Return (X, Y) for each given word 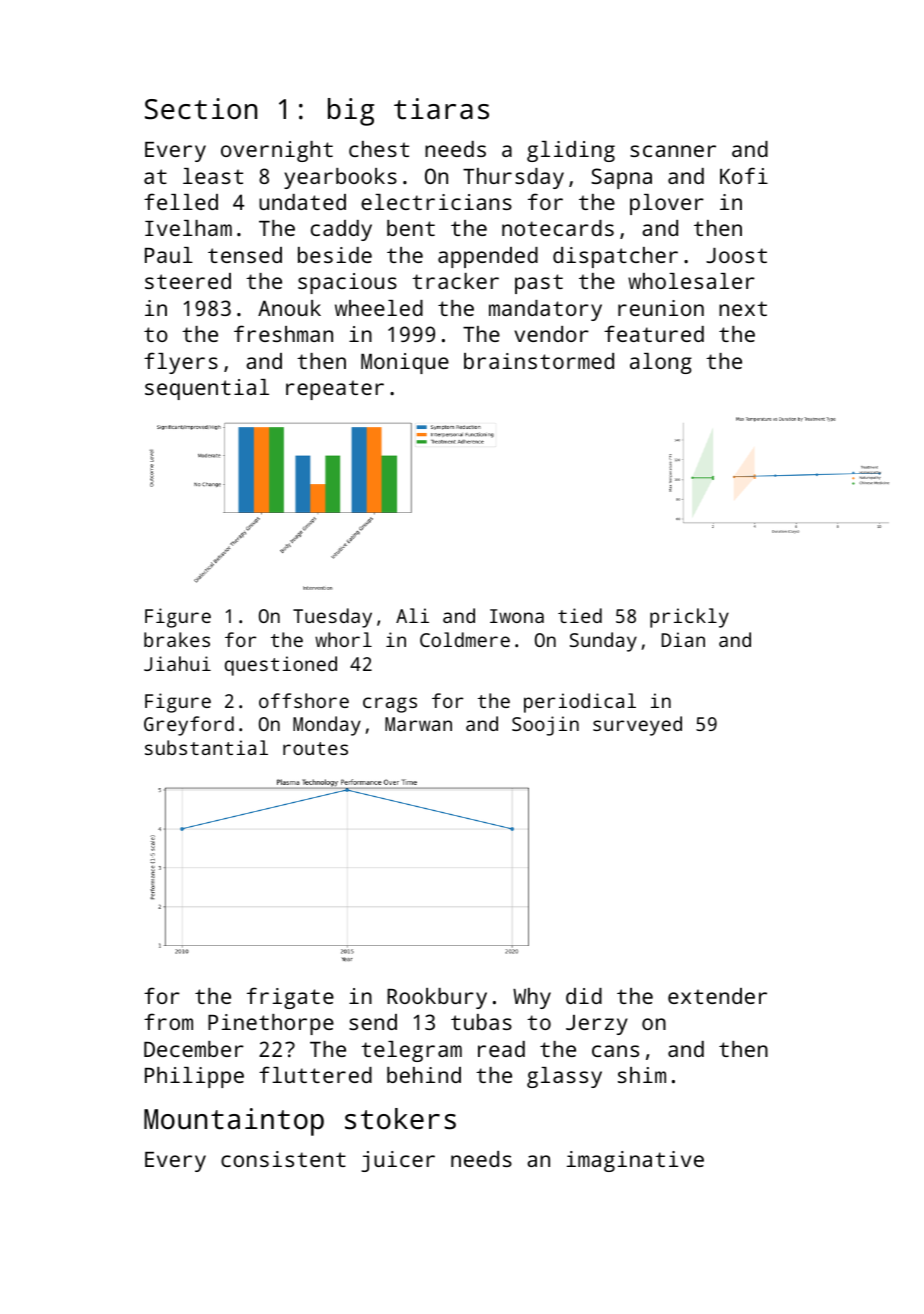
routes (315, 748)
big (351, 112)
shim (642, 1075)
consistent (283, 1159)
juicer (398, 1161)
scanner (673, 151)
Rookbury (437, 998)
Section (201, 109)
